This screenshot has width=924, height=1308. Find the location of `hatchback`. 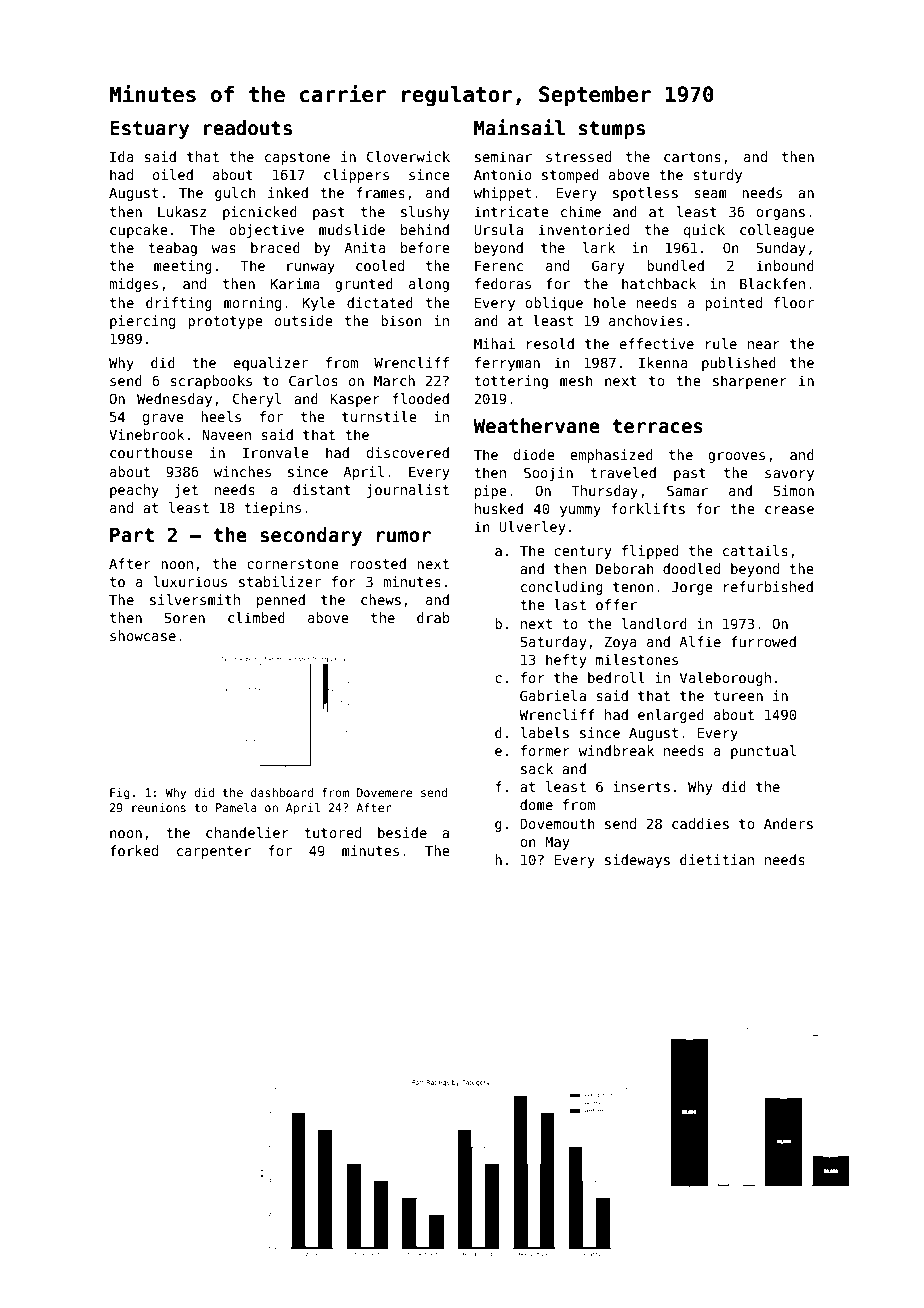

hatchback is located at coordinates (659, 283).
